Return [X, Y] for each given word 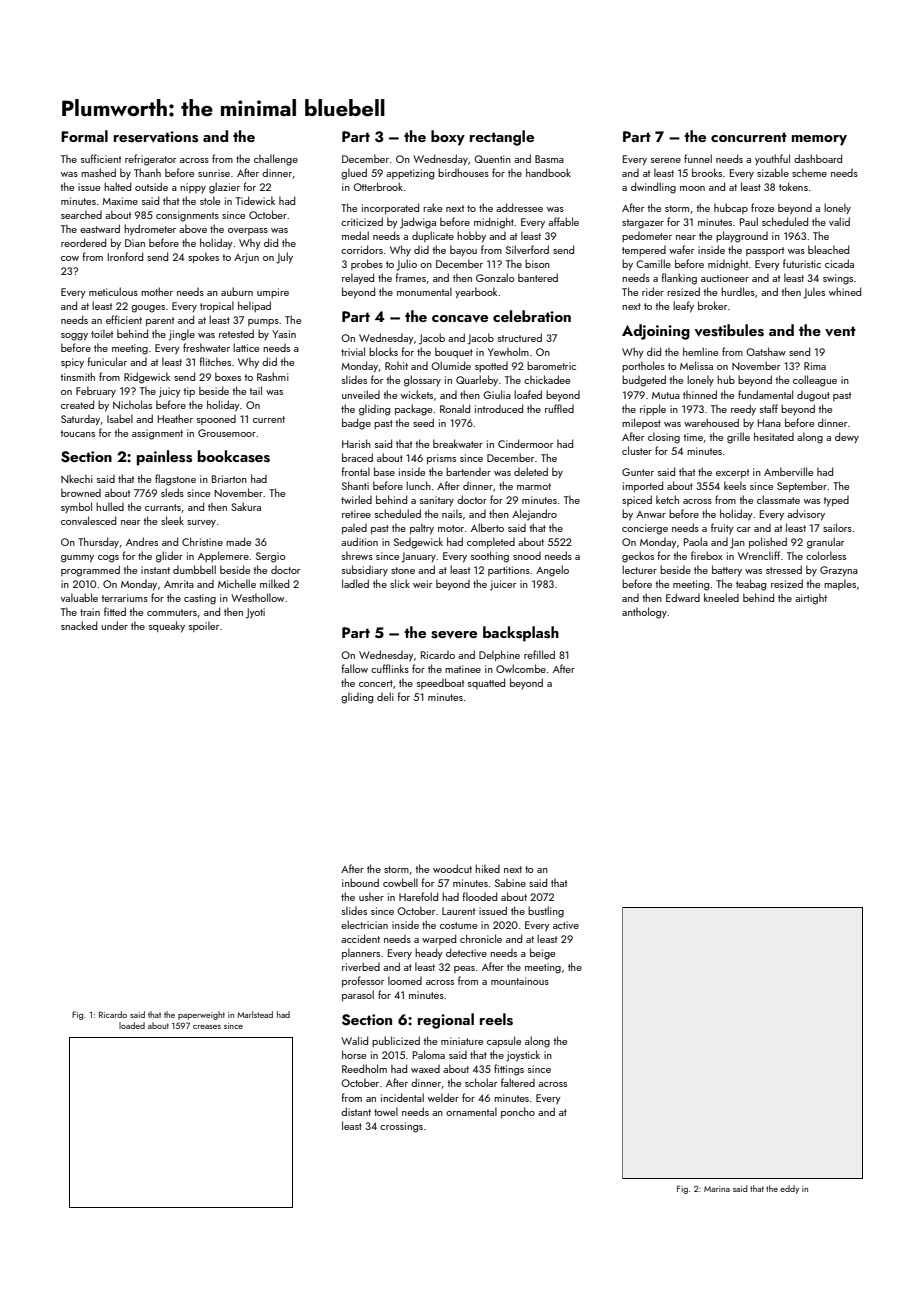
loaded [132, 1025]
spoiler [204, 626]
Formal [84, 136]
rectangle [502, 138]
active [566, 925]
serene [666, 160]
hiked [487, 868]
